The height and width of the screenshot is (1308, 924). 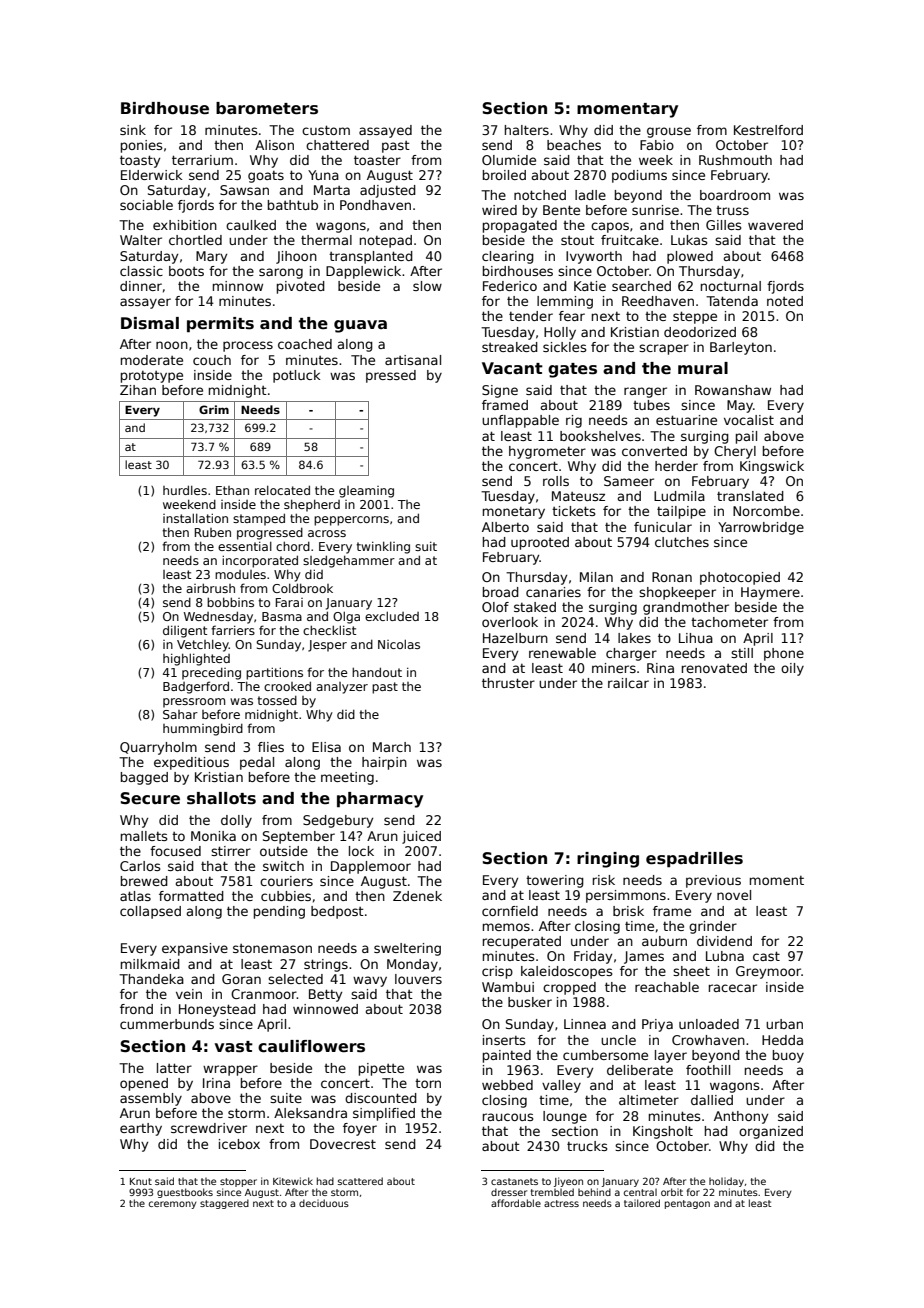 I want to click on outside, so click(x=284, y=851).
